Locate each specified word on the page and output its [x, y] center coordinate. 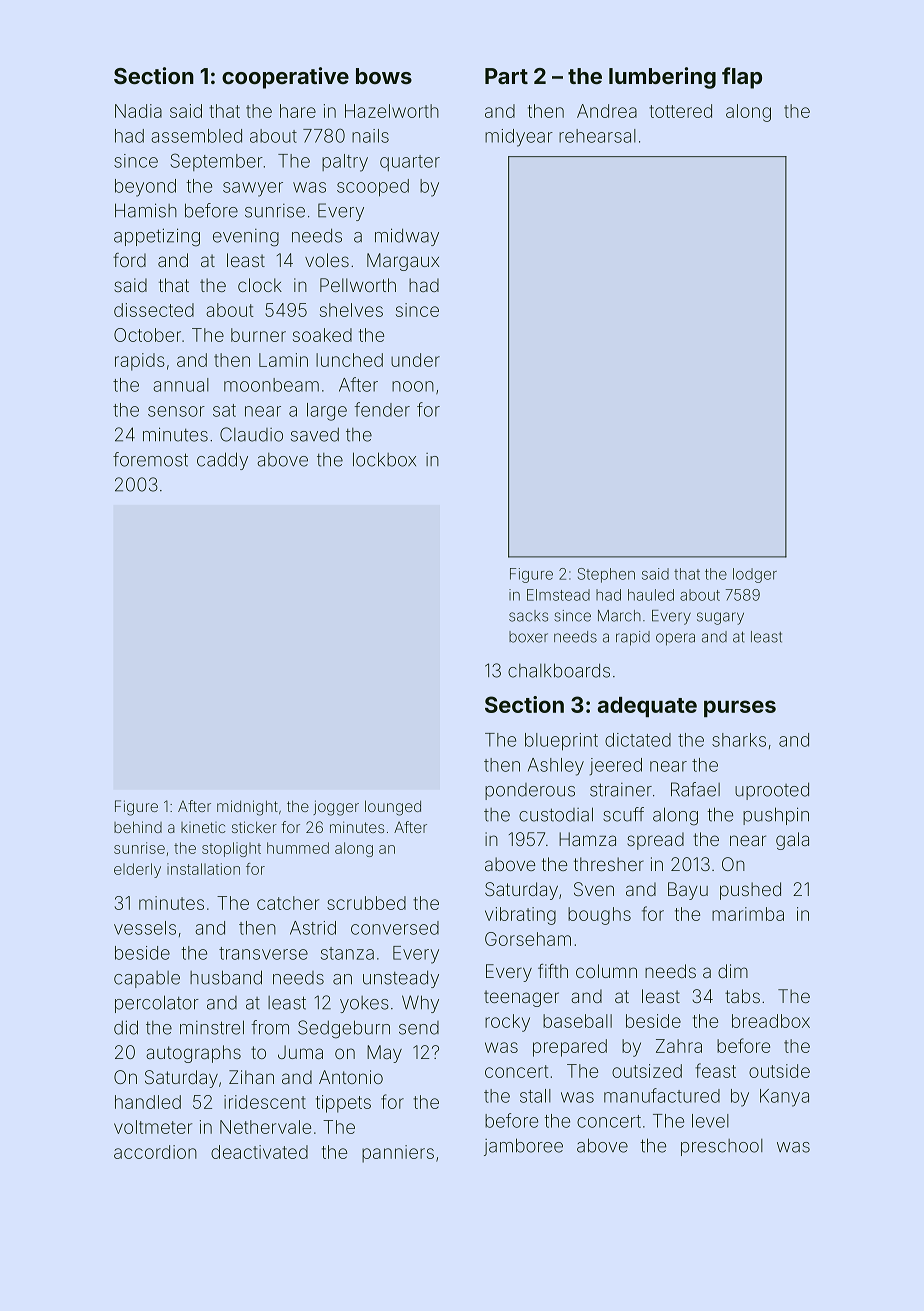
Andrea [607, 111]
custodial [556, 814]
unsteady [401, 979]
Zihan [251, 1077]
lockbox [384, 459]
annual [181, 385]
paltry [345, 163]
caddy [222, 461]
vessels [145, 928]
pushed [750, 891]
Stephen [606, 575]
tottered [680, 111]
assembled [196, 136]
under [415, 360]
